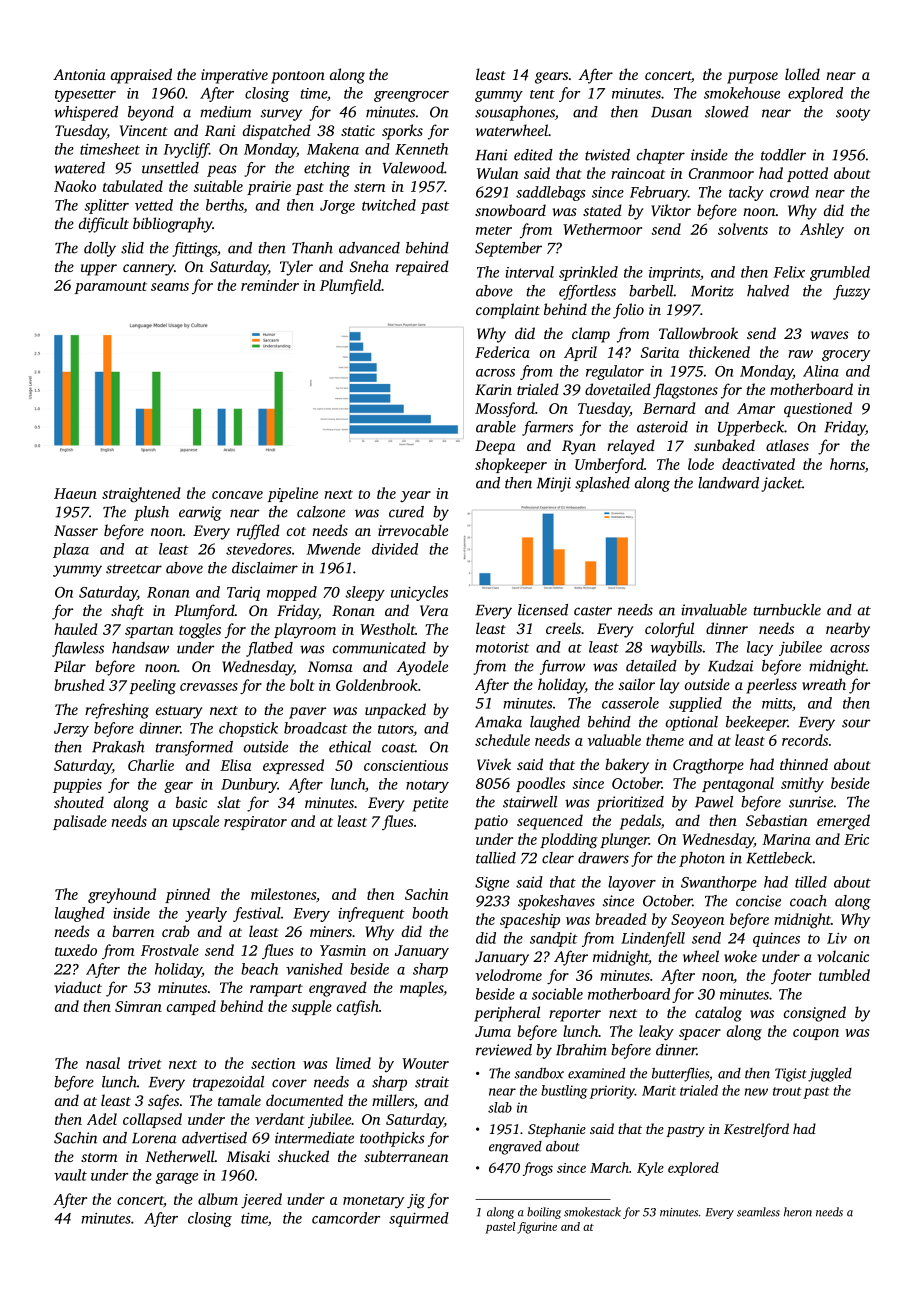  I want to click on tallied, so click(496, 858).
